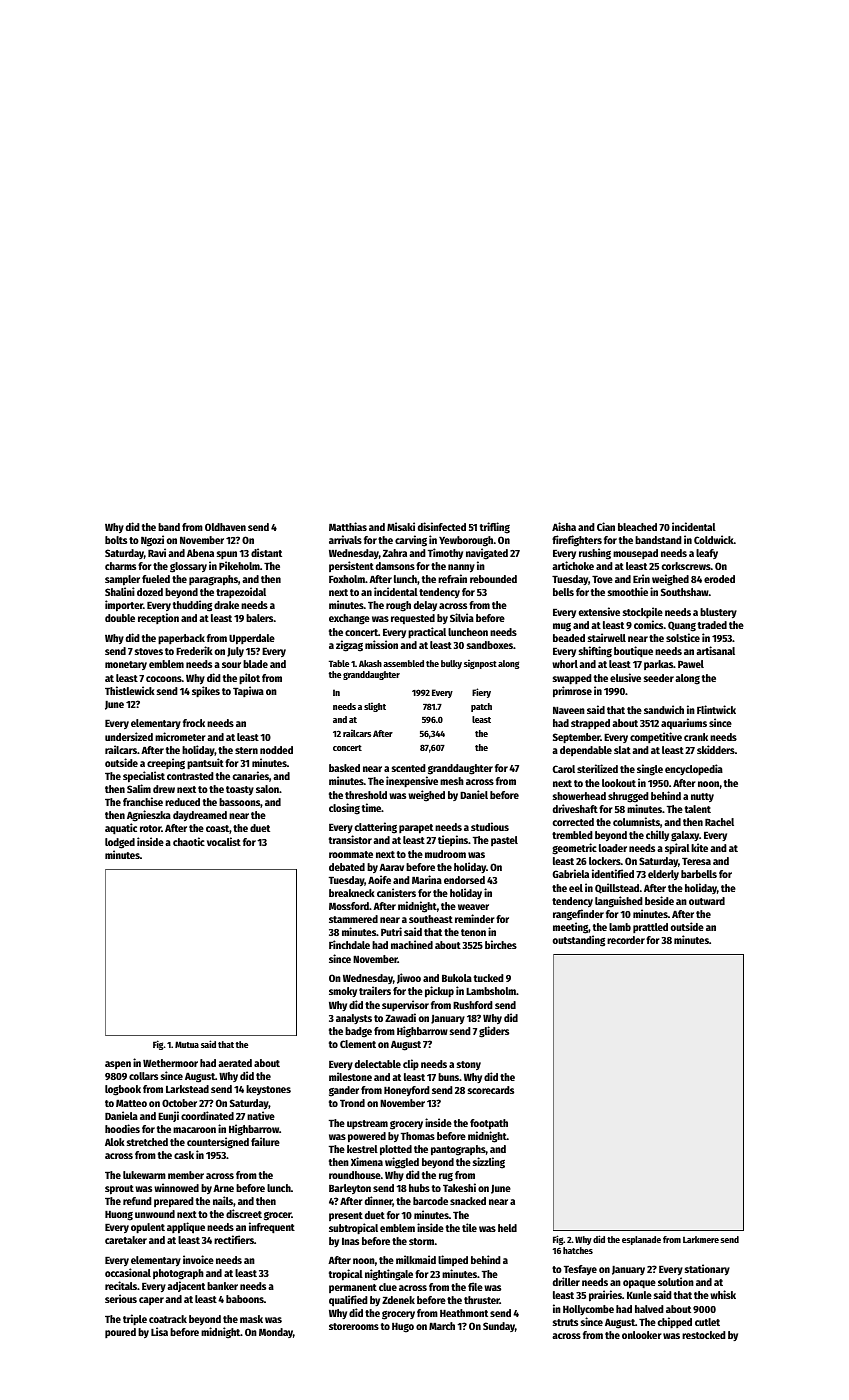  Describe the element at coordinates (499, 1327) in the image. I see `Sunday` at that location.
